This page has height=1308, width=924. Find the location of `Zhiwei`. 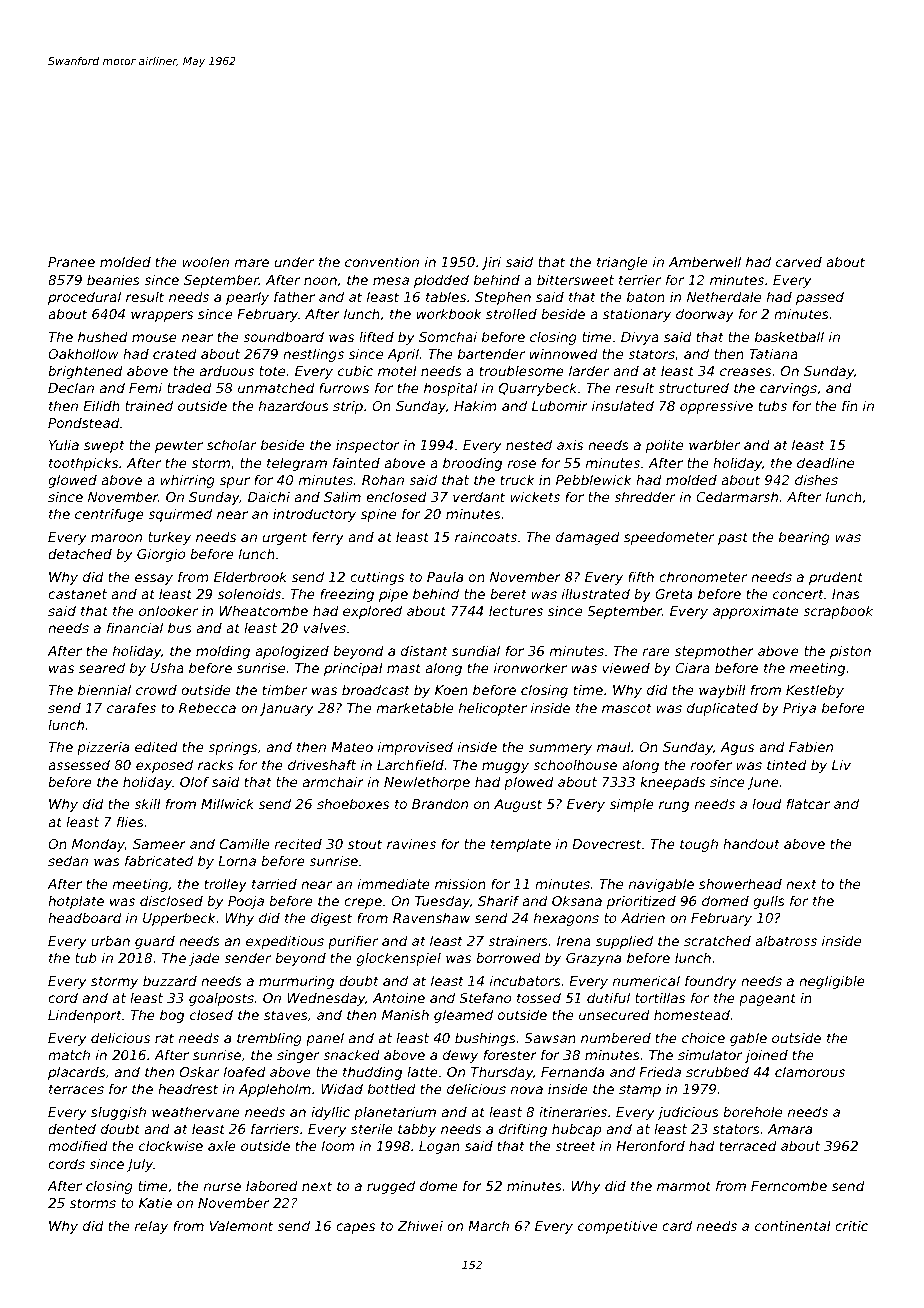

Zhiwei is located at coordinates (420, 1225).
